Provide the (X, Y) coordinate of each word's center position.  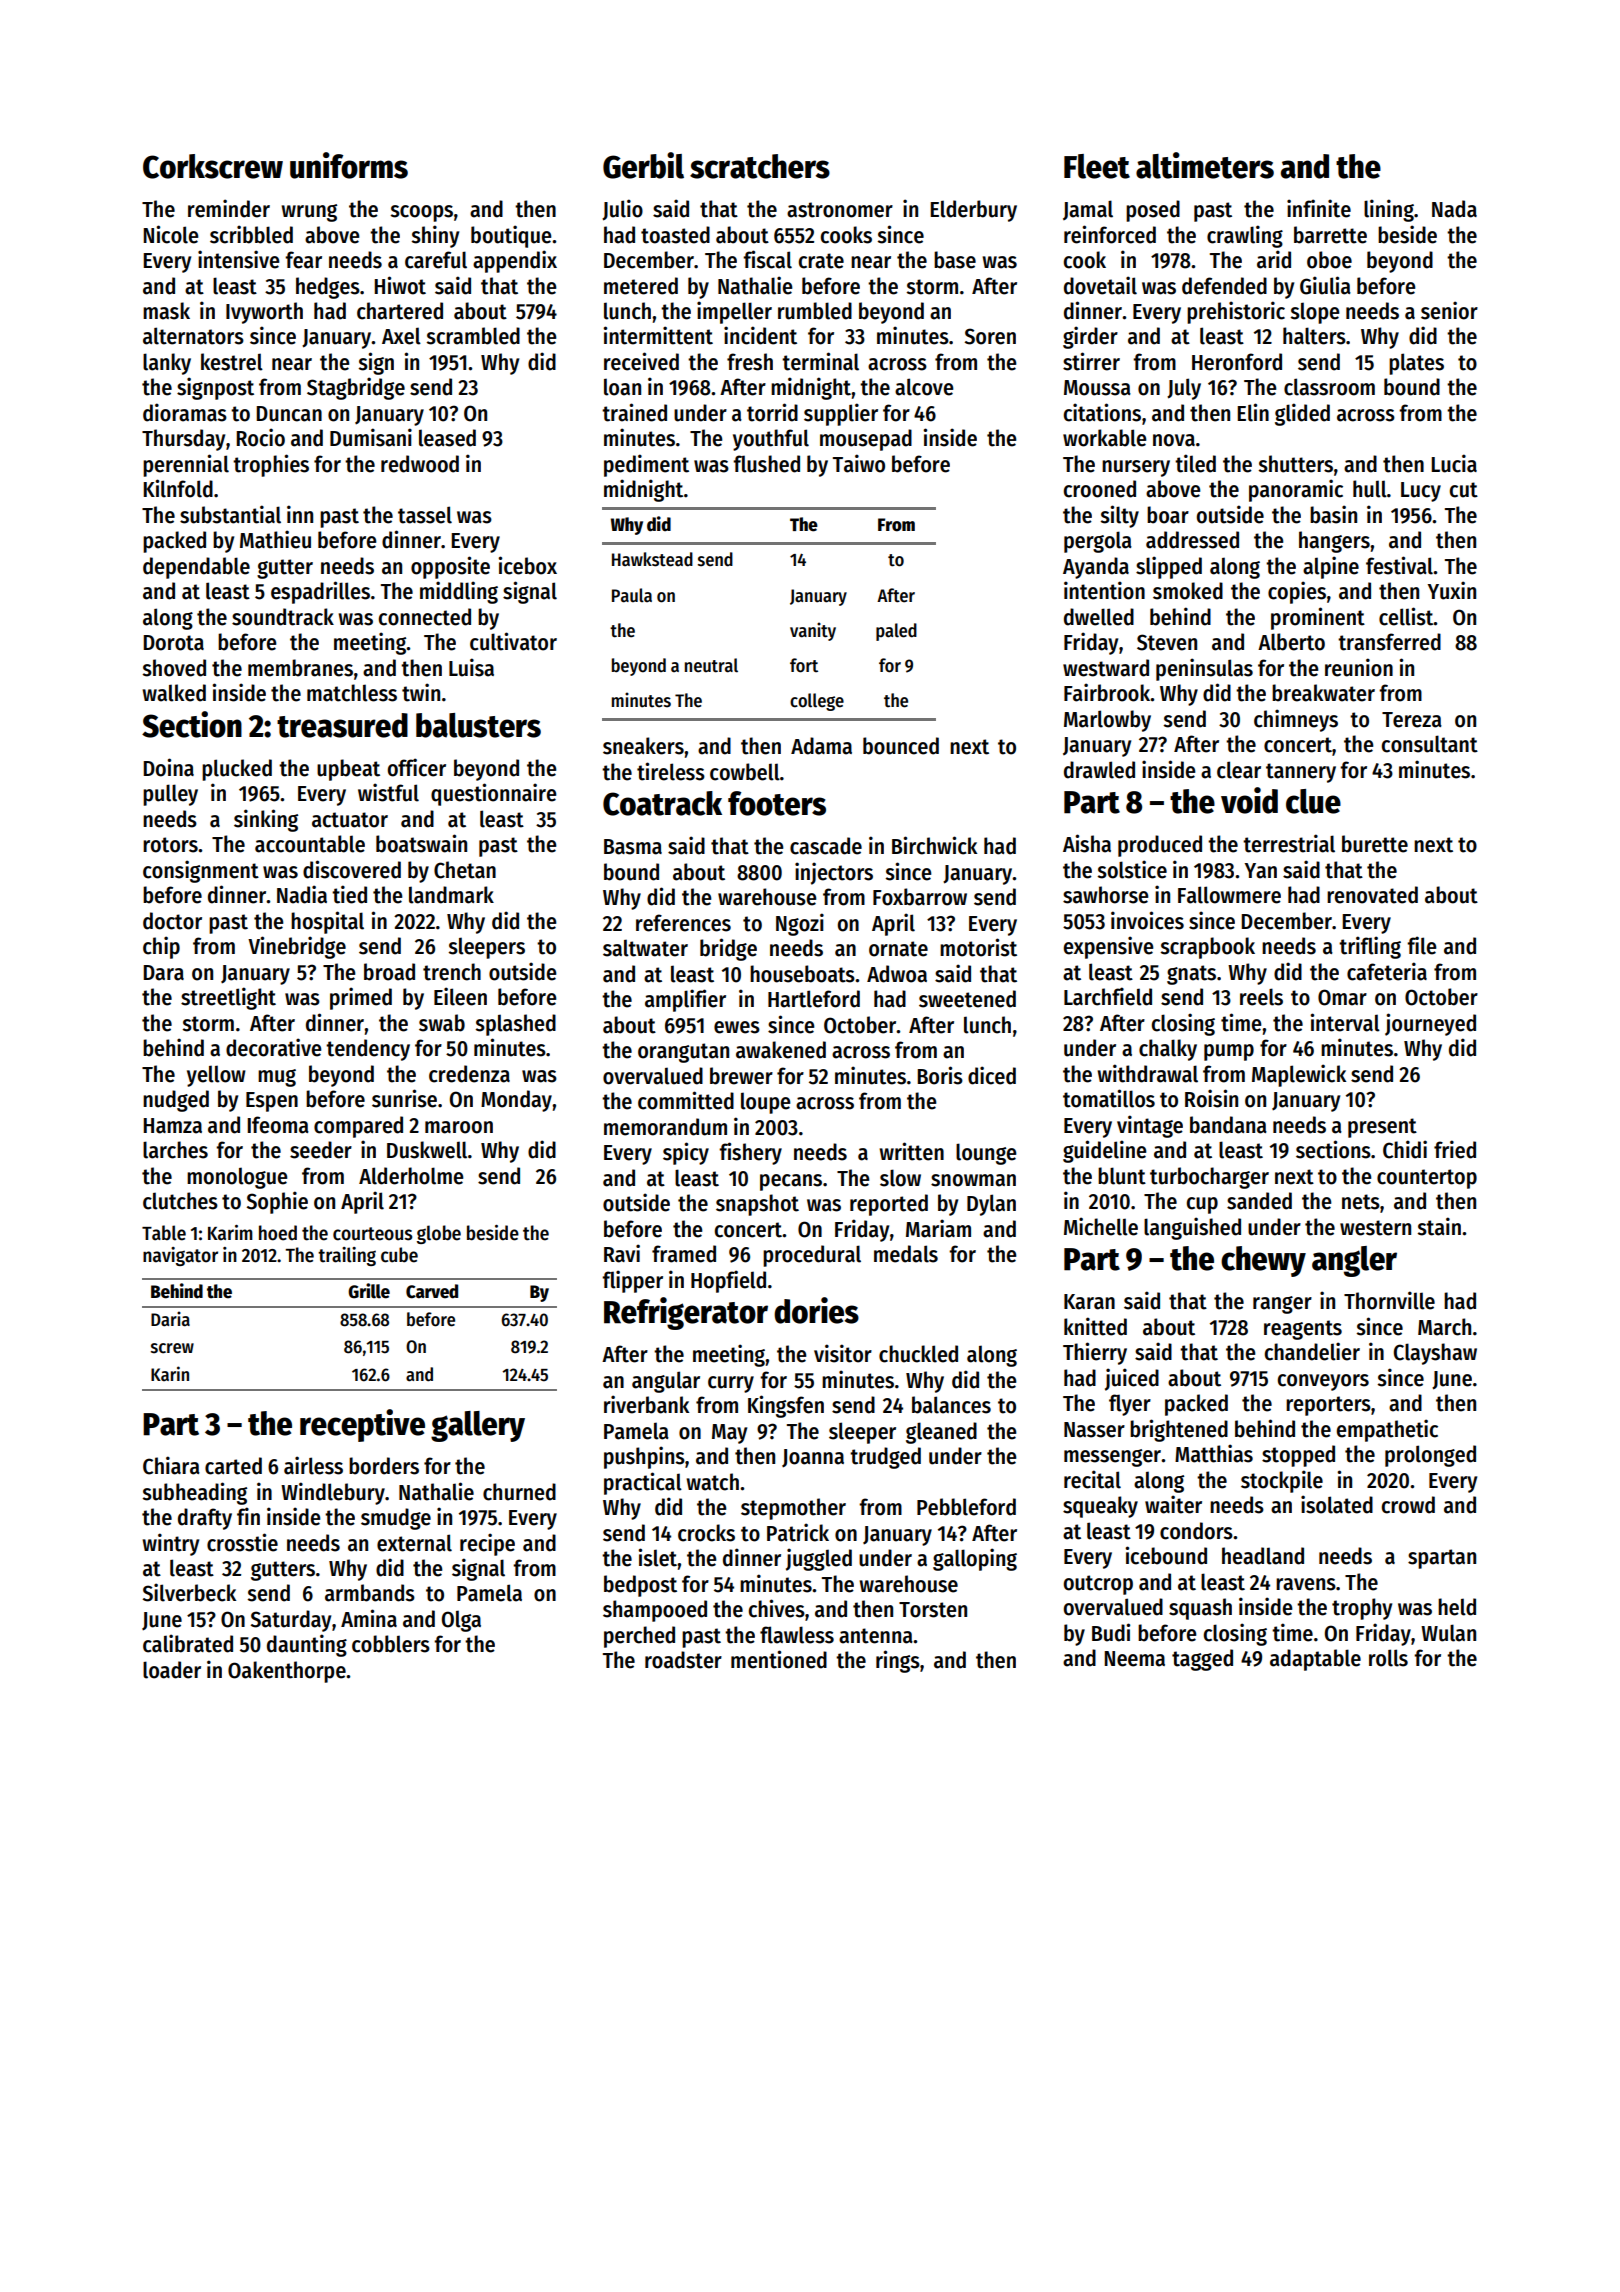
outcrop (1098, 1585)
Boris (940, 1075)
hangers (1334, 542)
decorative (274, 1047)
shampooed (655, 1611)
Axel (401, 336)
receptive (362, 1425)
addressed (1192, 540)
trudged (885, 1458)
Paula (632, 595)
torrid (772, 412)
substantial (230, 514)
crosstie (242, 1542)
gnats (1191, 975)
